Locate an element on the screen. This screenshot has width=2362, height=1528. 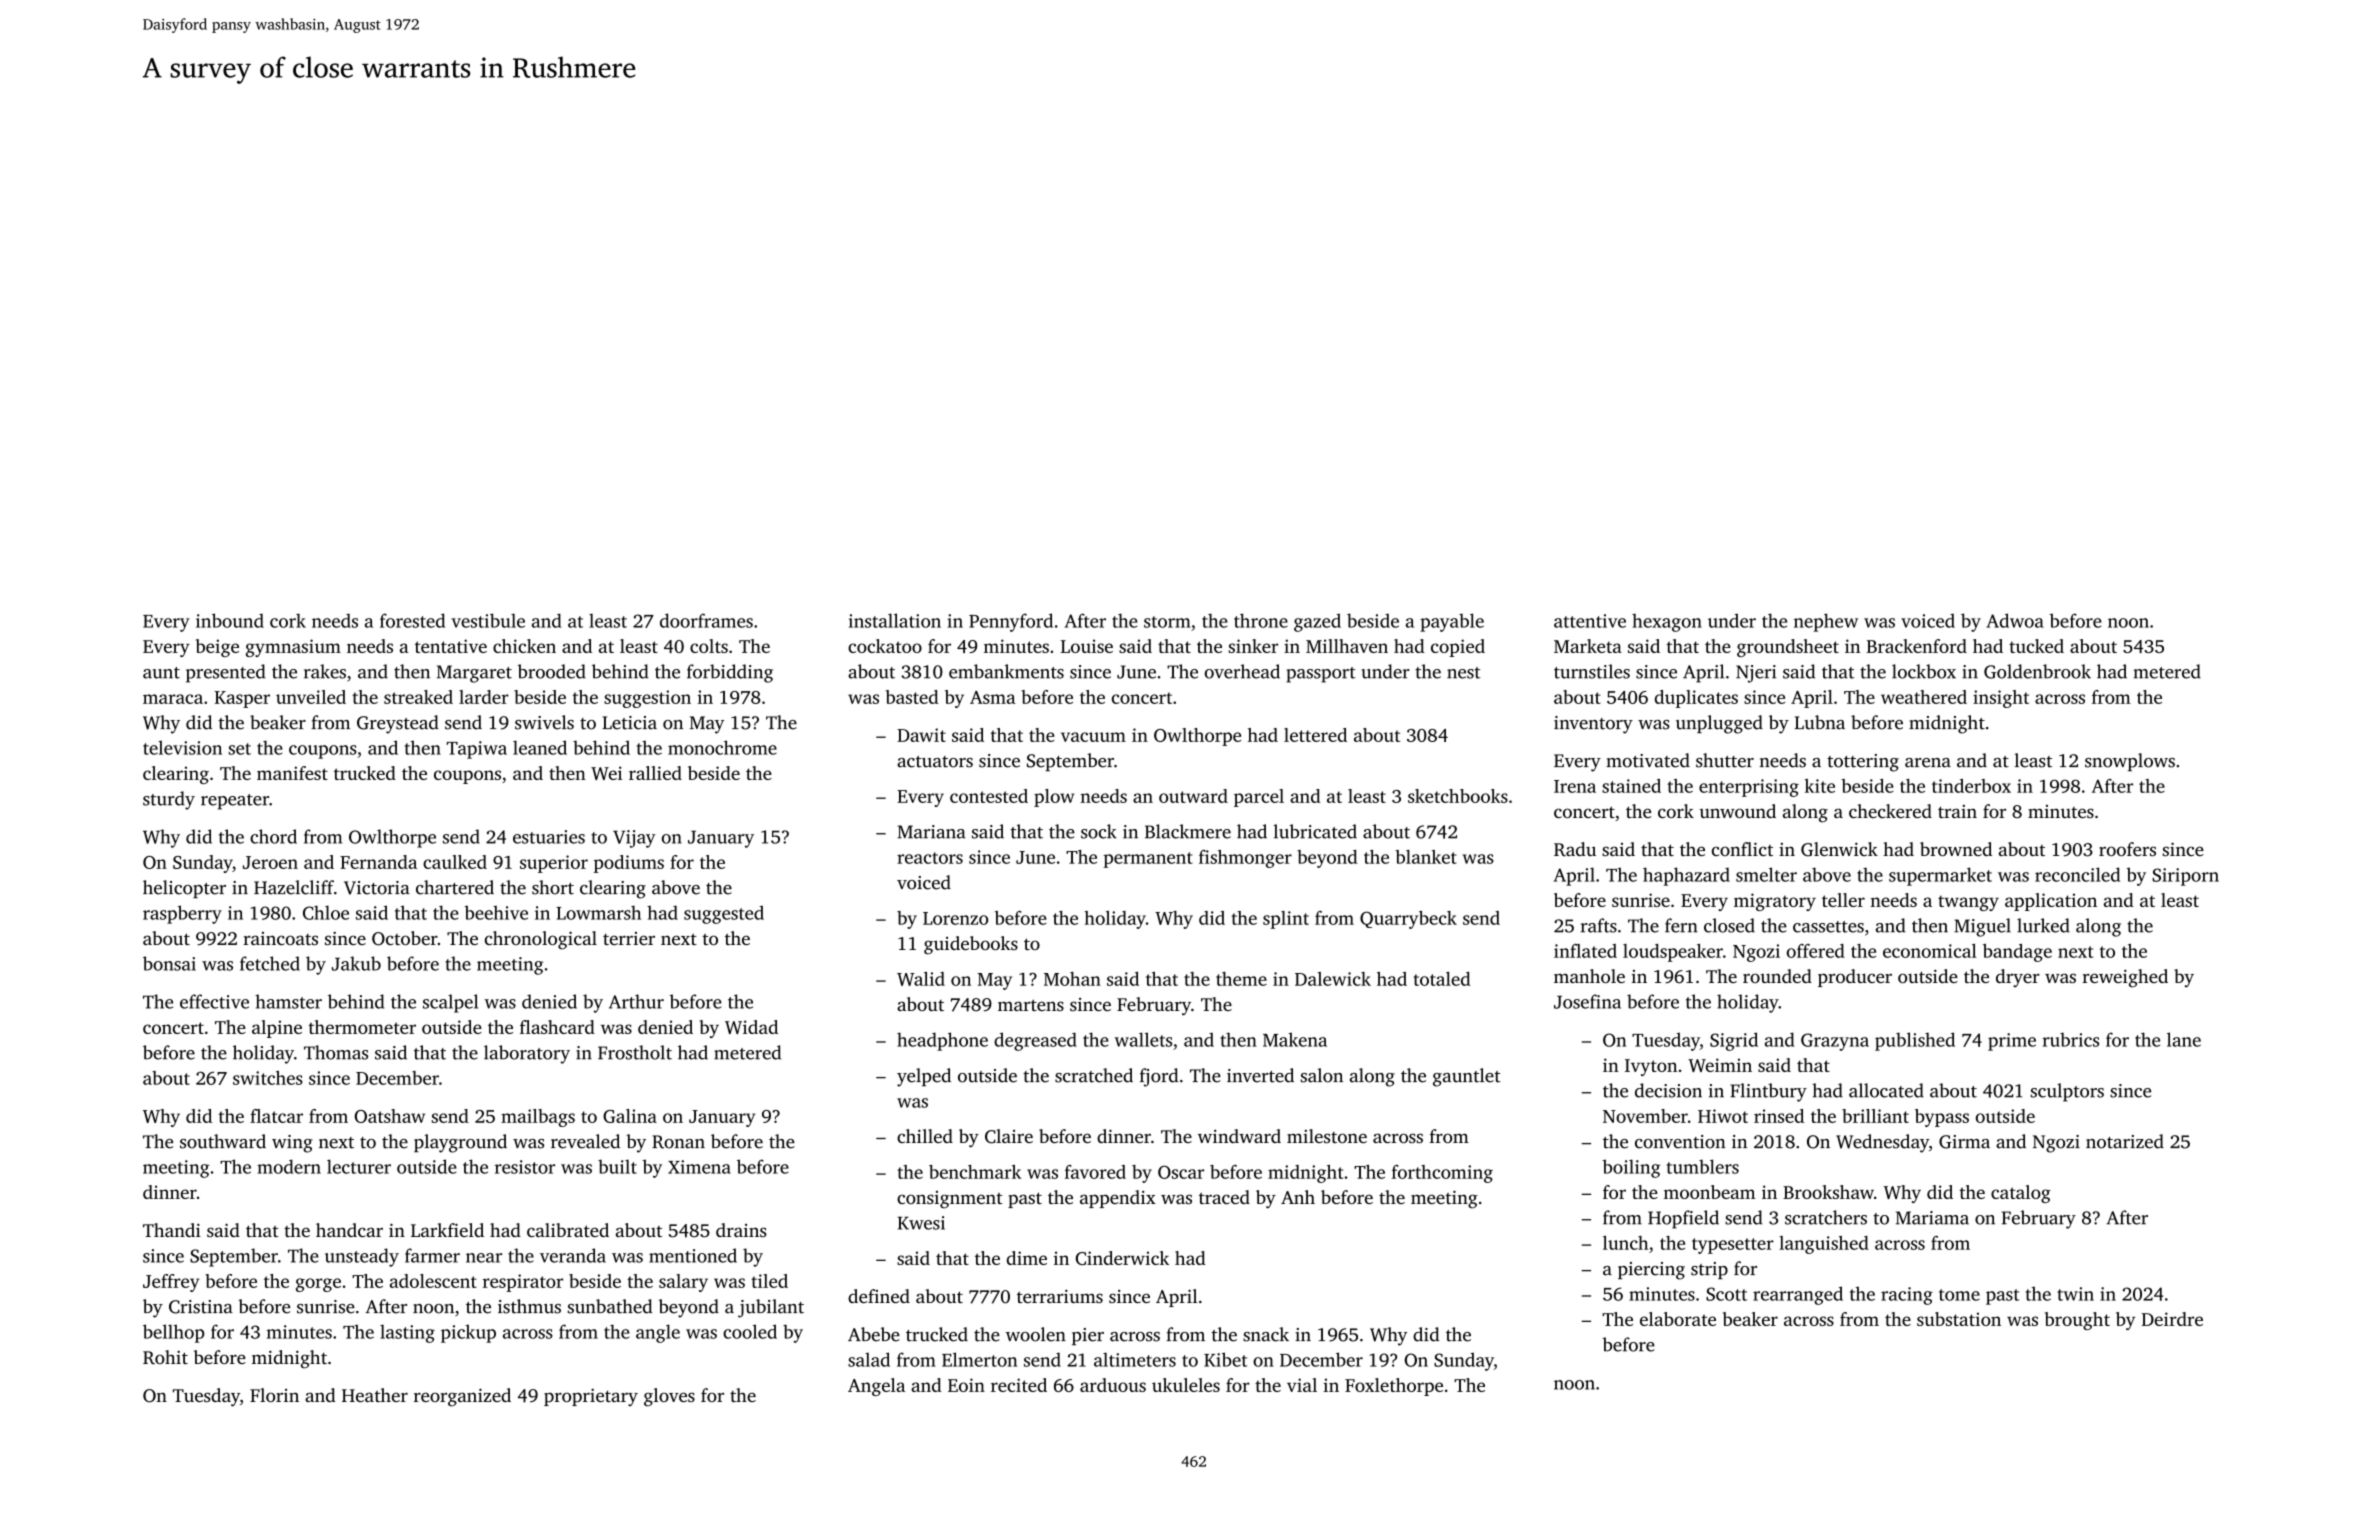
Florin is located at coordinates (274, 1395).
